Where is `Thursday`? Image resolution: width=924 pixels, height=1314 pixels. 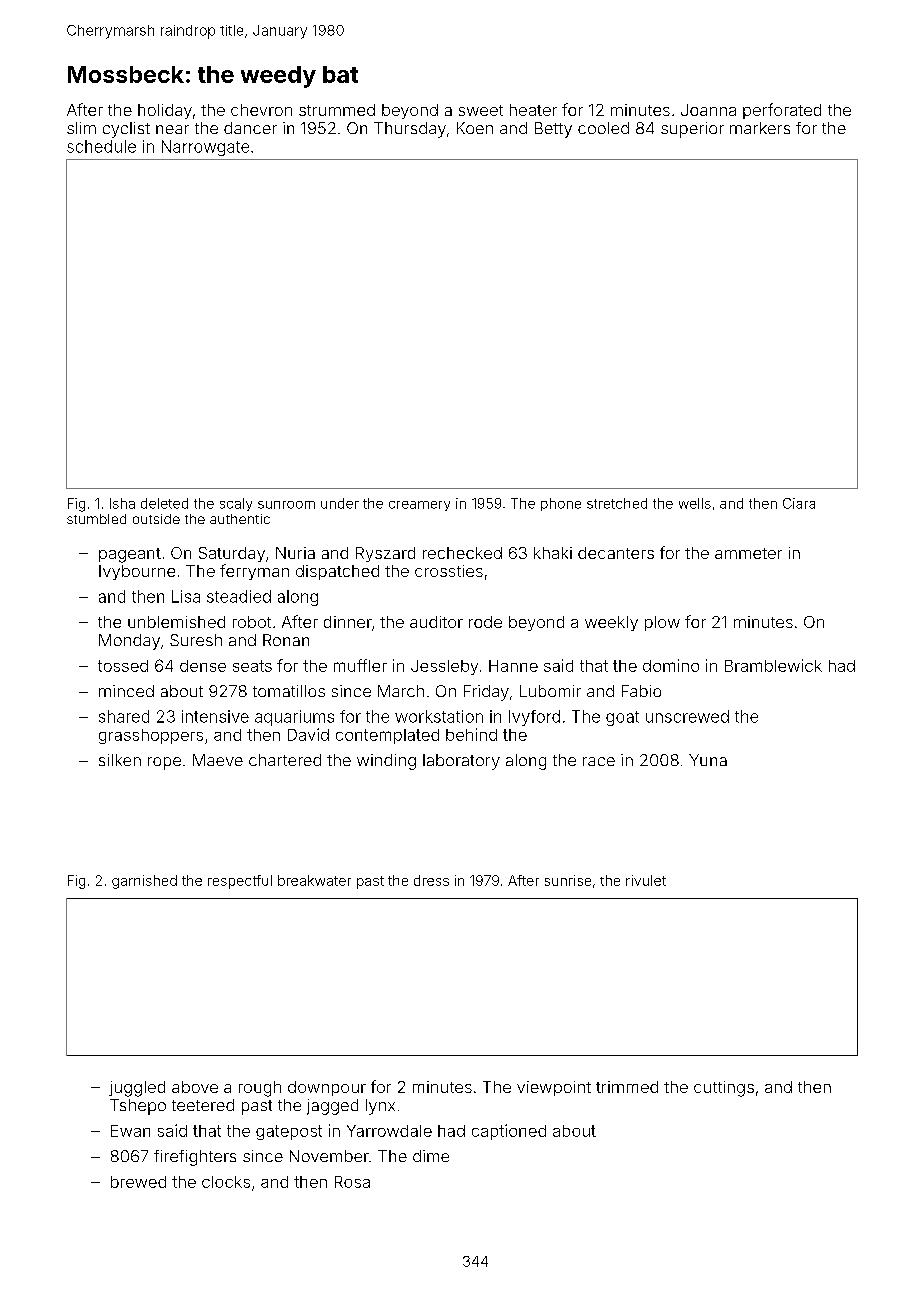
Thursday is located at coordinates (410, 130).
